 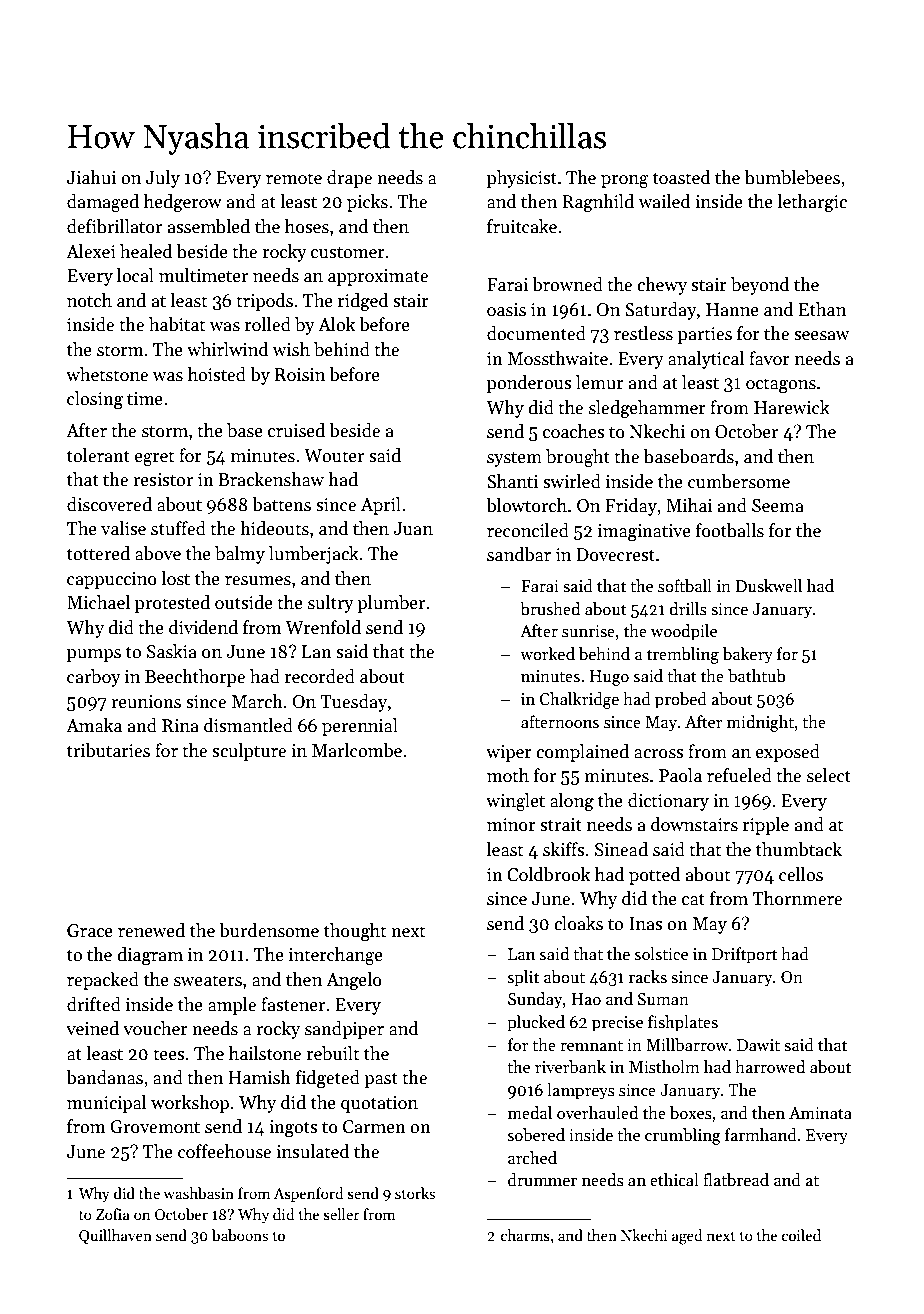 I want to click on sculpture, so click(x=249, y=752).
